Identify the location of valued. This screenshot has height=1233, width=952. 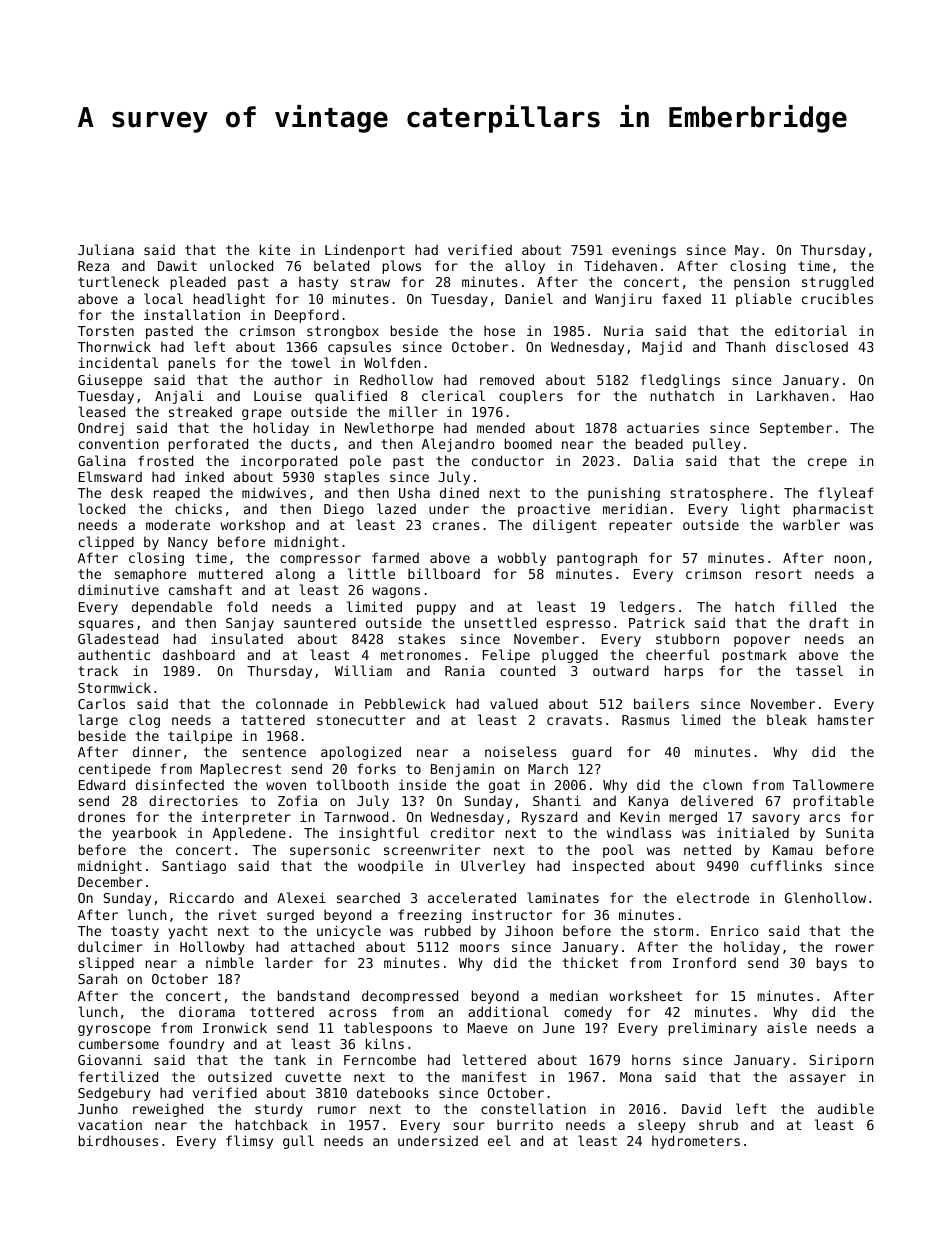
(514, 703).
